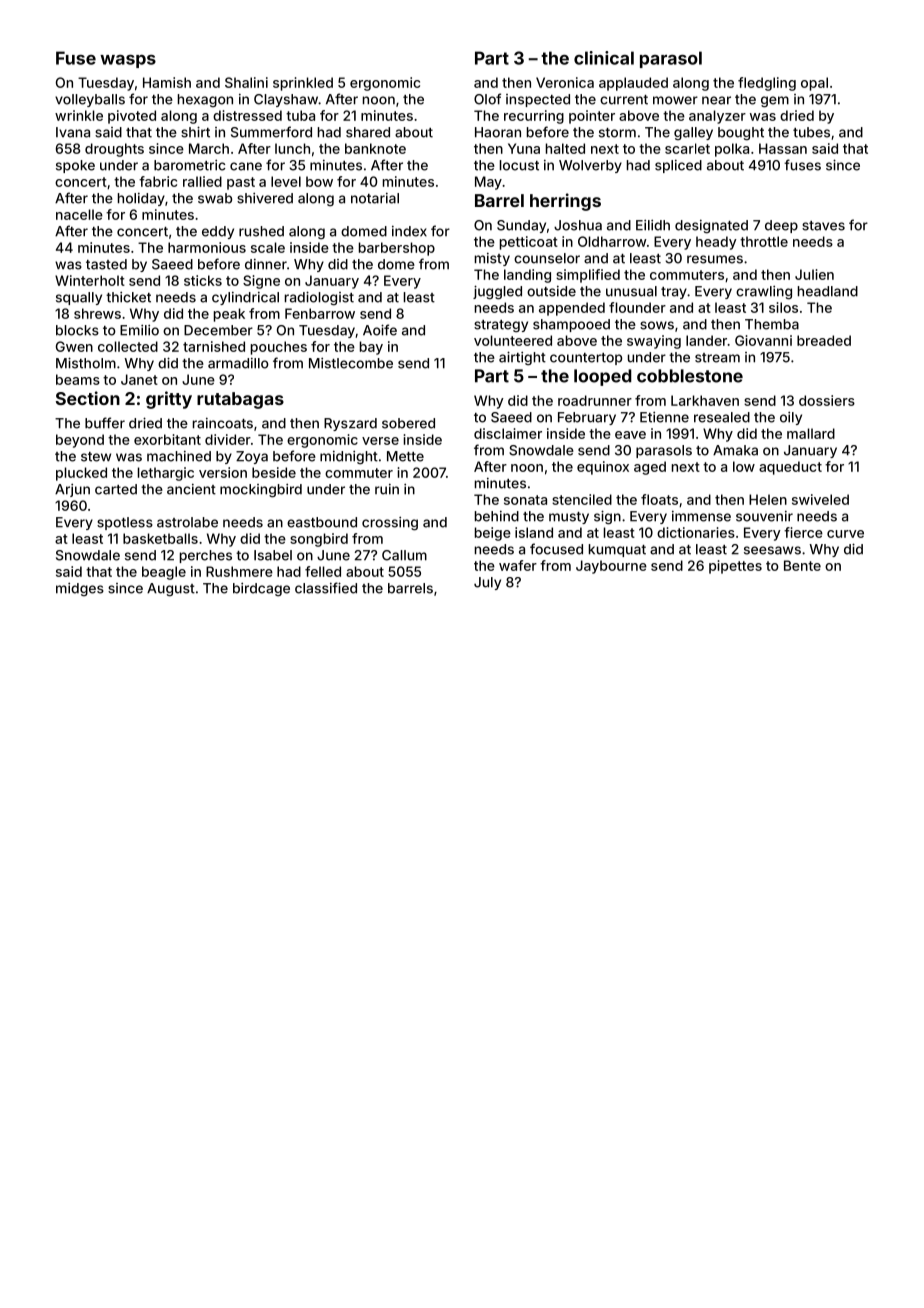 This screenshot has height=1308, width=924. Describe the element at coordinates (207, 247) in the screenshot. I see `harmonious` at that location.
